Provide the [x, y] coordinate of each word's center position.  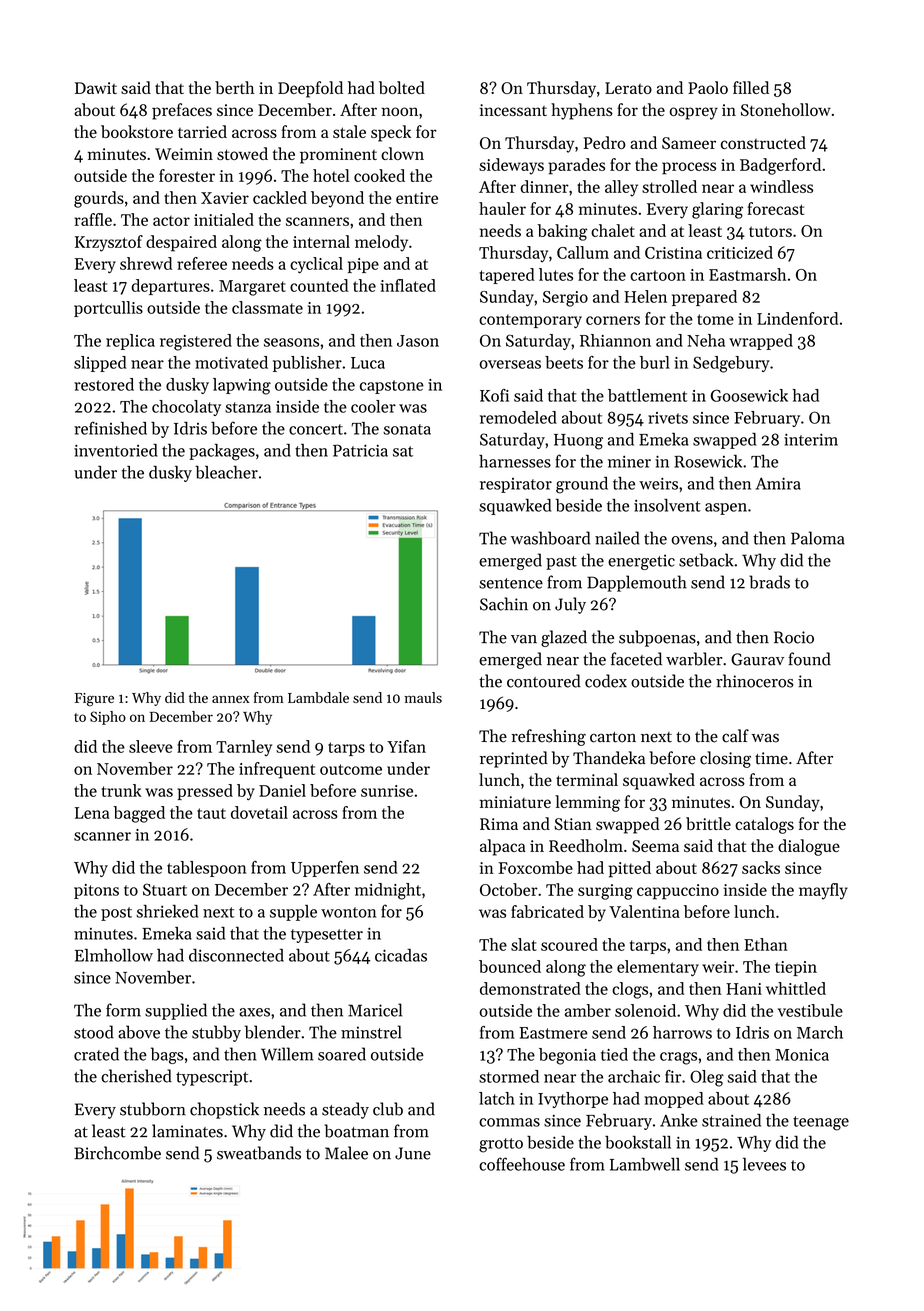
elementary [658, 968]
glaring [717, 210]
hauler [502, 208]
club [388, 1109]
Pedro [605, 142]
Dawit [96, 88]
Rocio [794, 637]
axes [254, 1012]
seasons [291, 342]
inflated [408, 285]
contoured [544, 681]
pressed [205, 792]
